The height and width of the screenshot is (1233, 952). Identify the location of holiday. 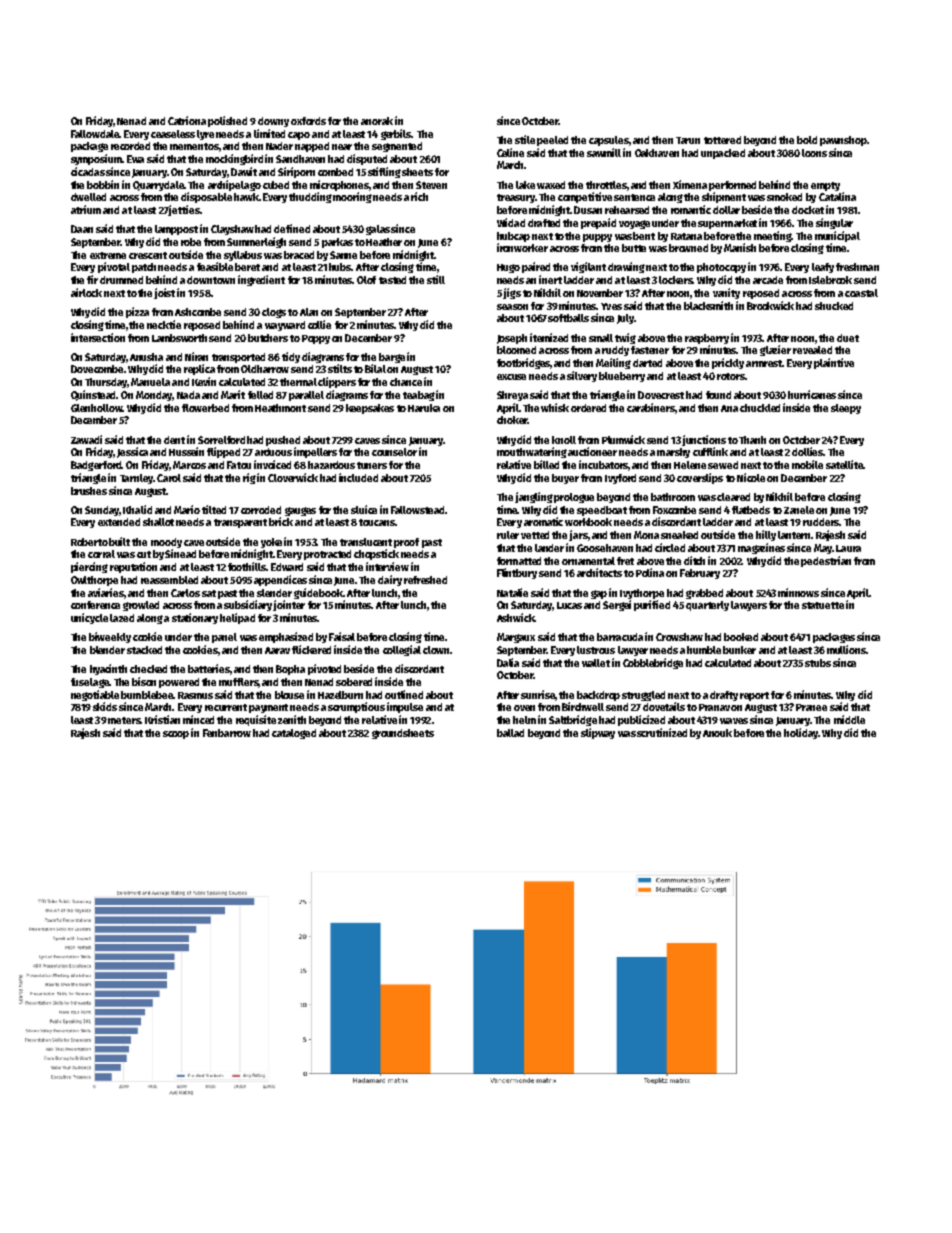
(801, 733).
